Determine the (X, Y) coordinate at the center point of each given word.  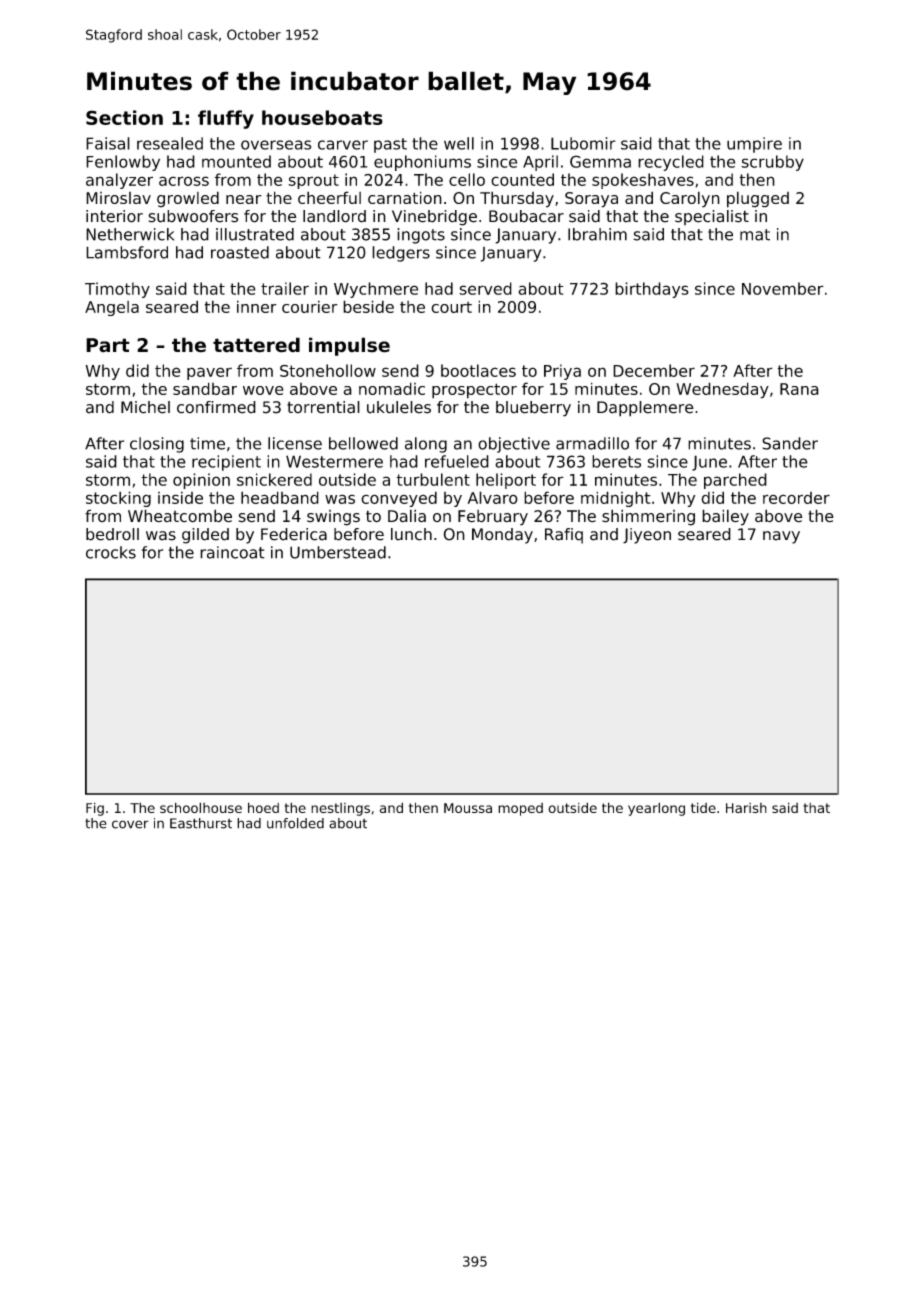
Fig (95, 809)
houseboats (322, 117)
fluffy (226, 119)
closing (157, 445)
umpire (754, 145)
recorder (796, 498)
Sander (790, 443)
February (493, 518)
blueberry (533, 409)
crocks (111, 552)
